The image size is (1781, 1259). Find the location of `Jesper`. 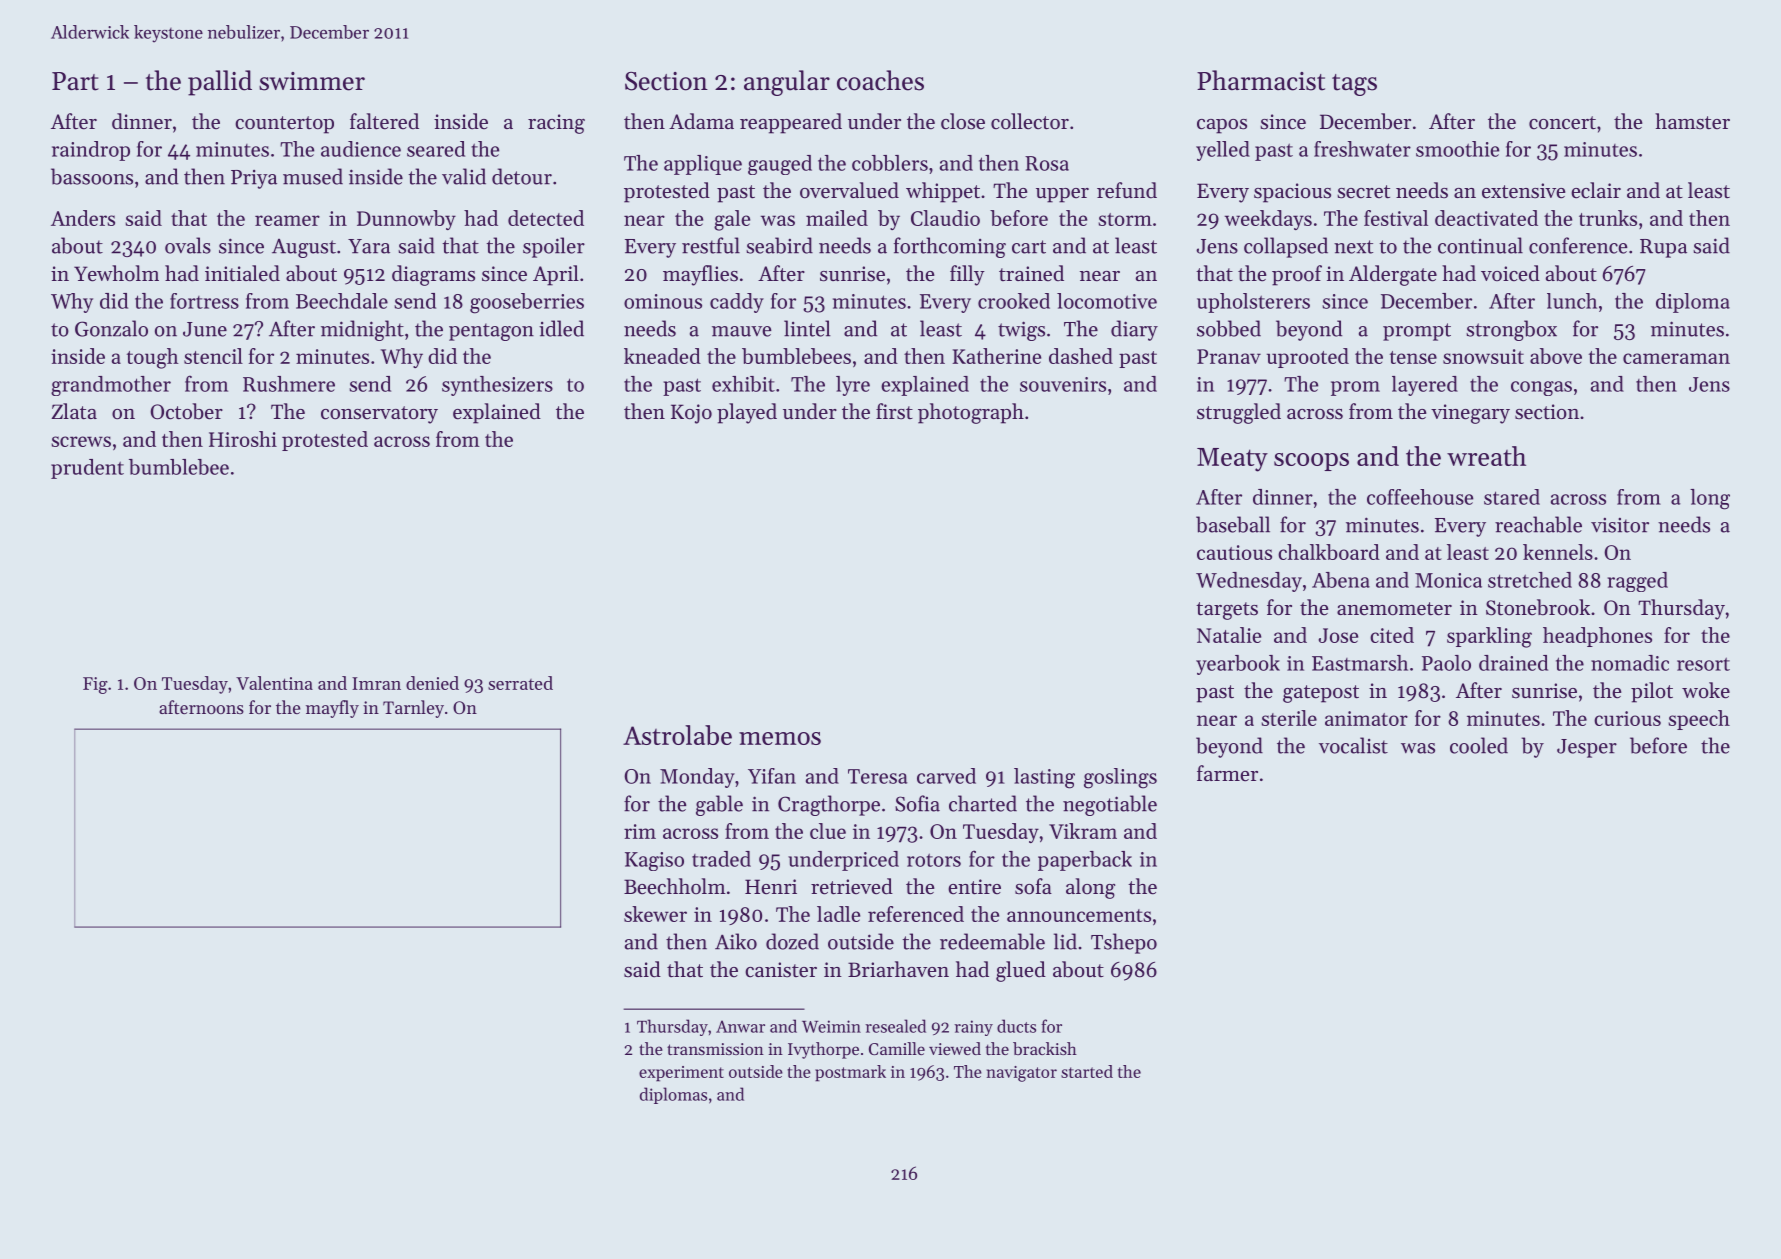

Jesper is located at coordinates (1587, 748).
